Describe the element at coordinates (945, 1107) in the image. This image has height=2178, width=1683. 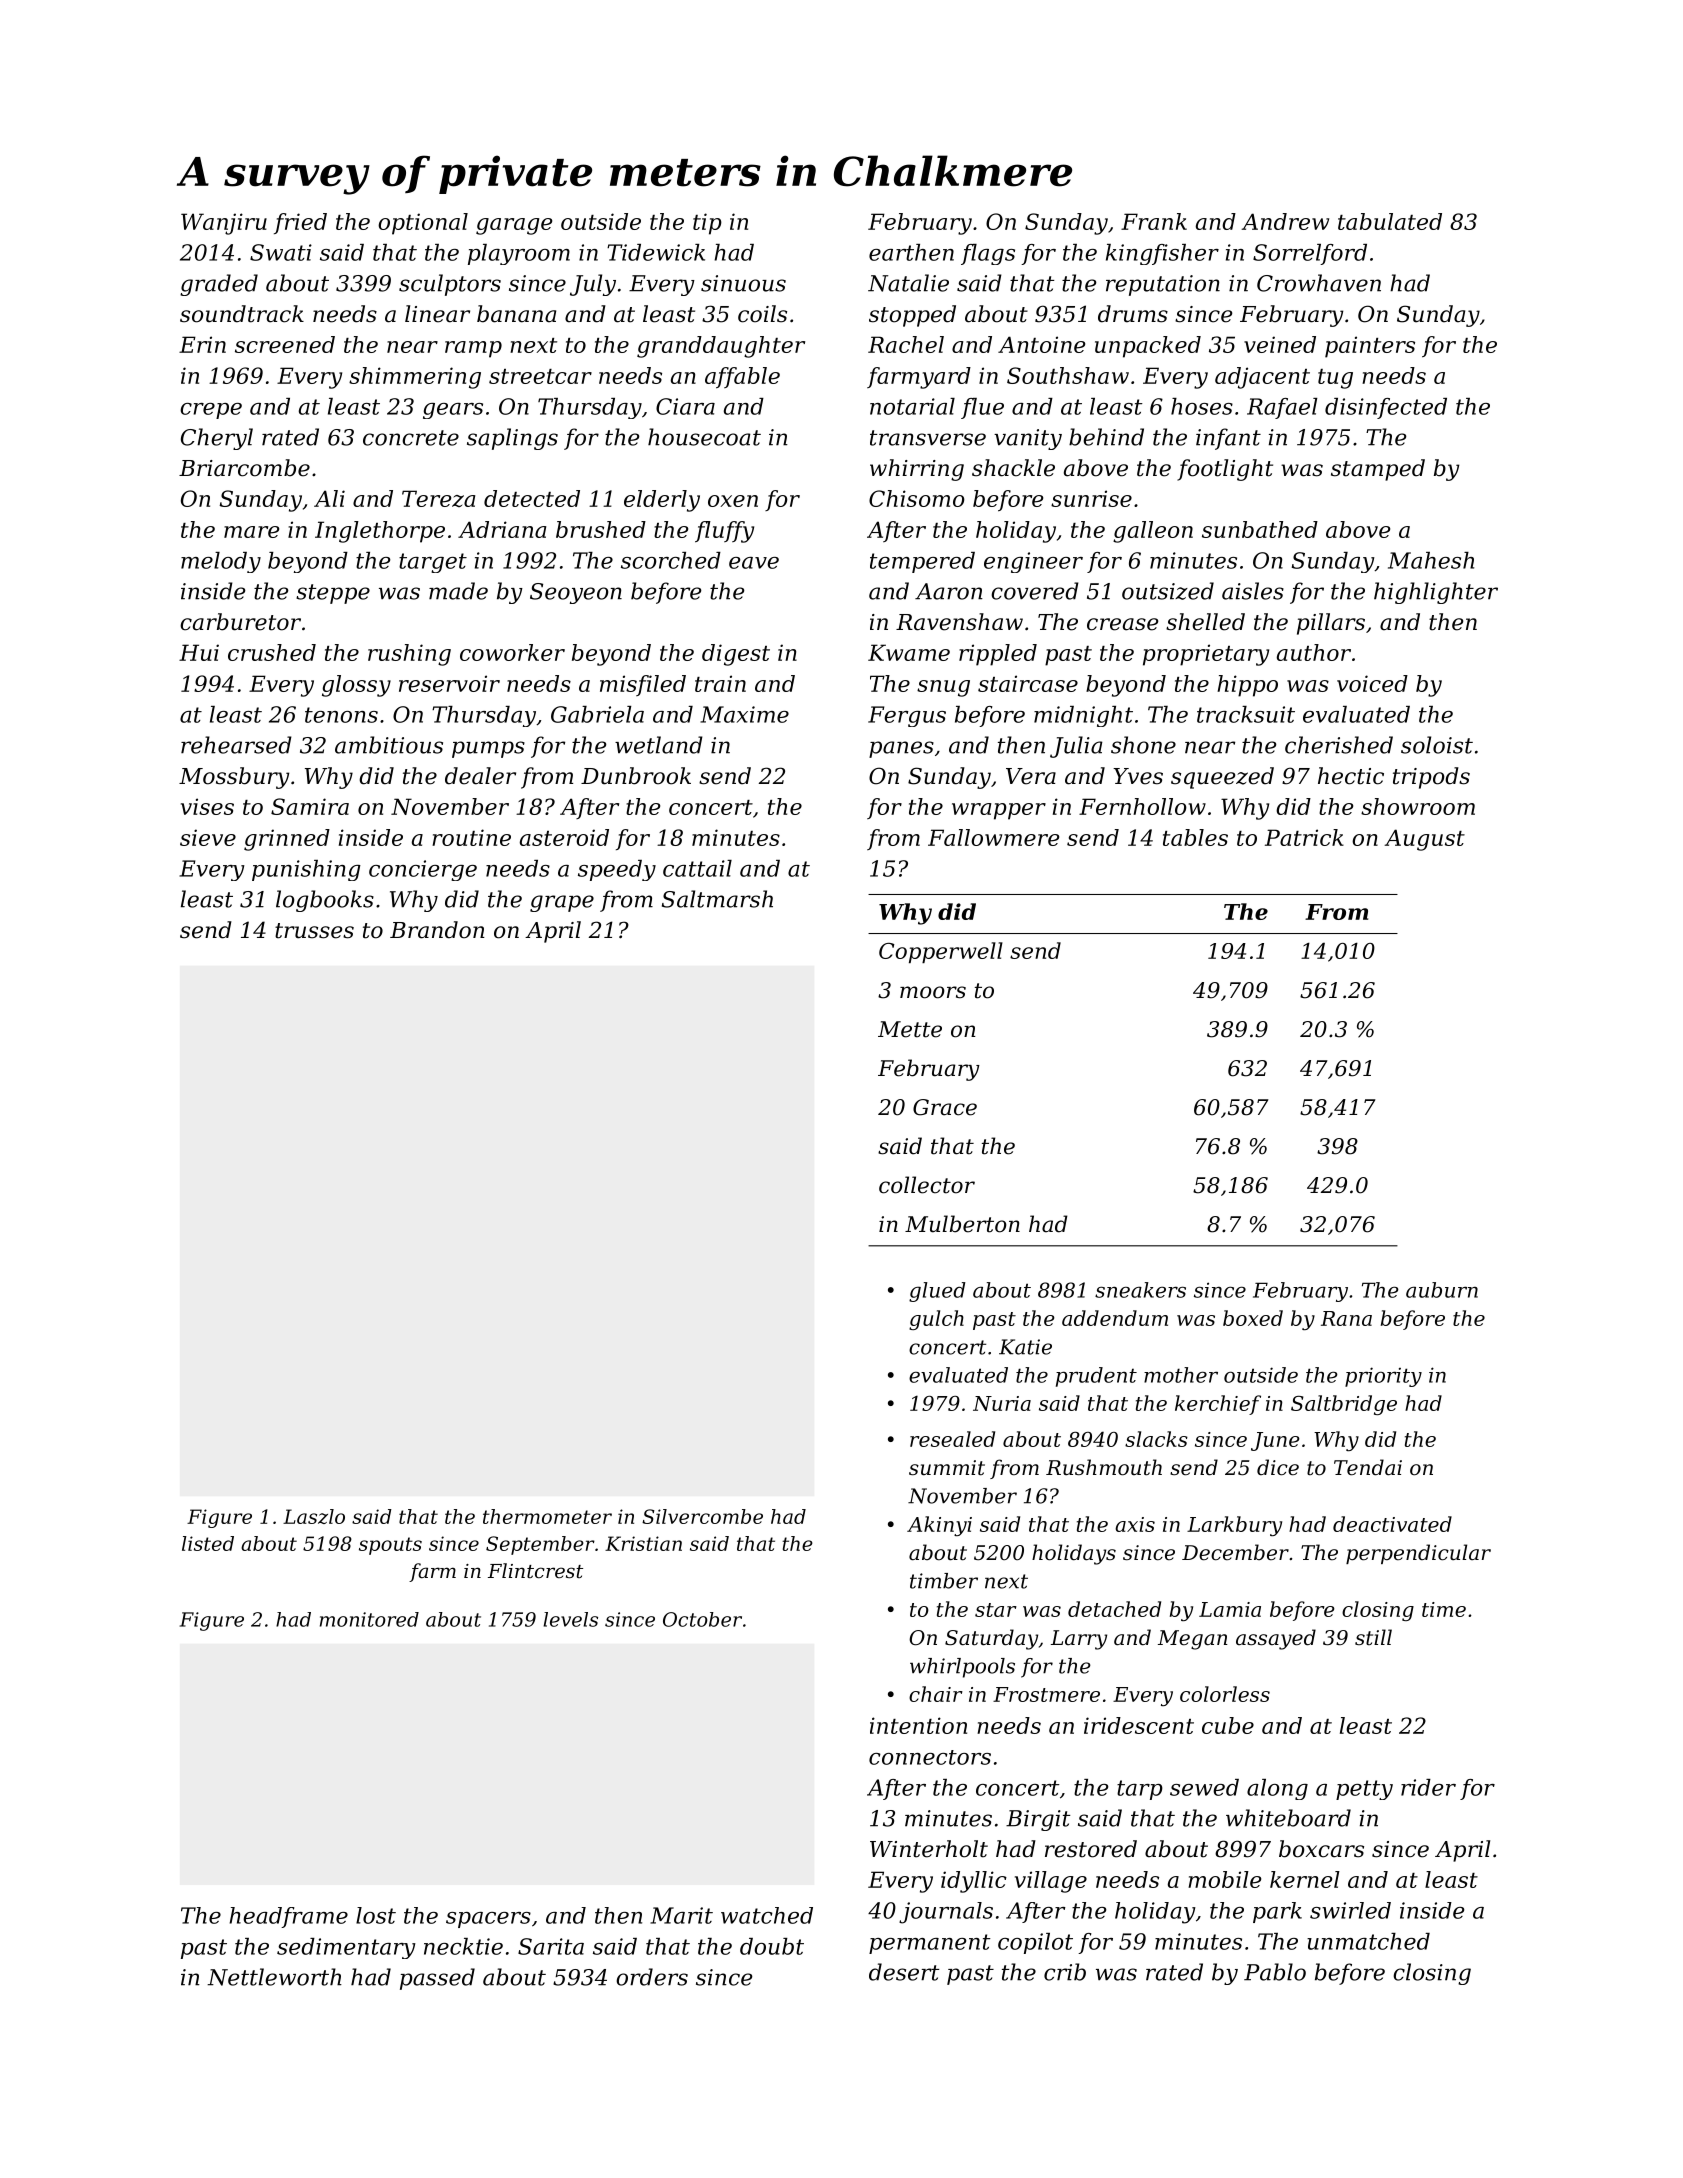
I see `Grace` at that location.
